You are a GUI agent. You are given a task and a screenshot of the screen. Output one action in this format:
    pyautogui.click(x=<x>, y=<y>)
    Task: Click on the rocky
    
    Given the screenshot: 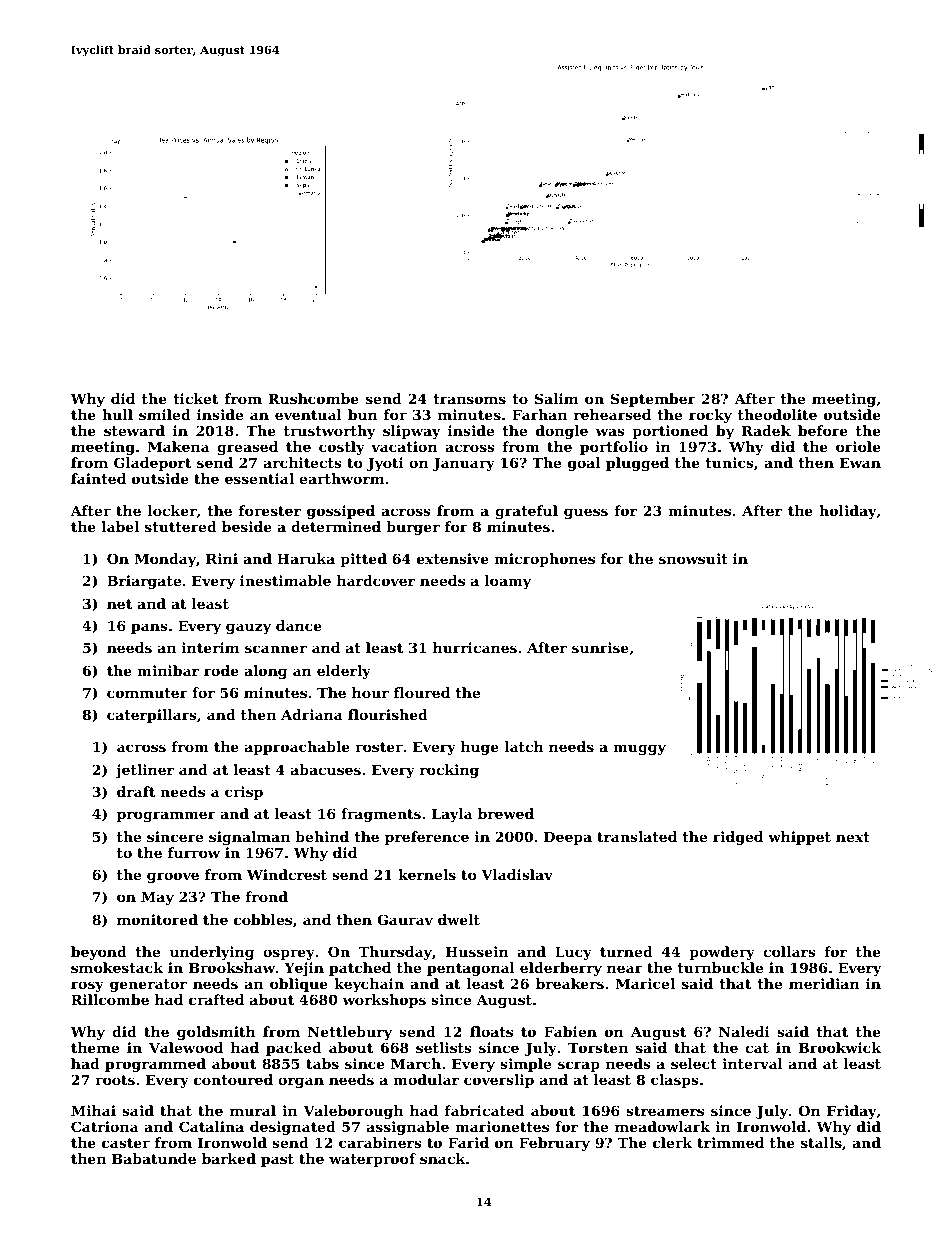 What is the action you would take?
    pyautogui.click(x=710, y=416)
